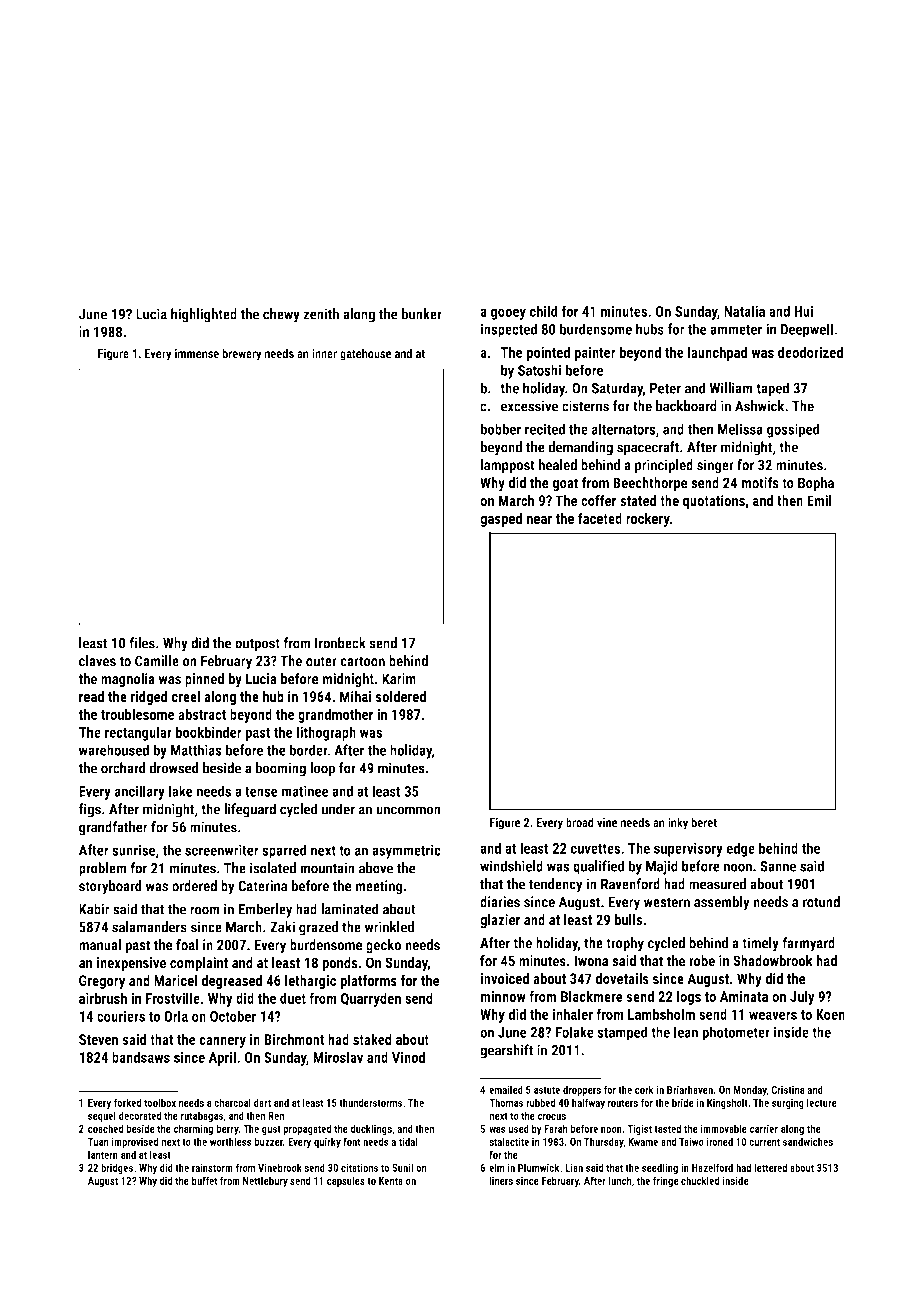 The image size is (924, 1308). I want to click on booming, so click(281, 769).
